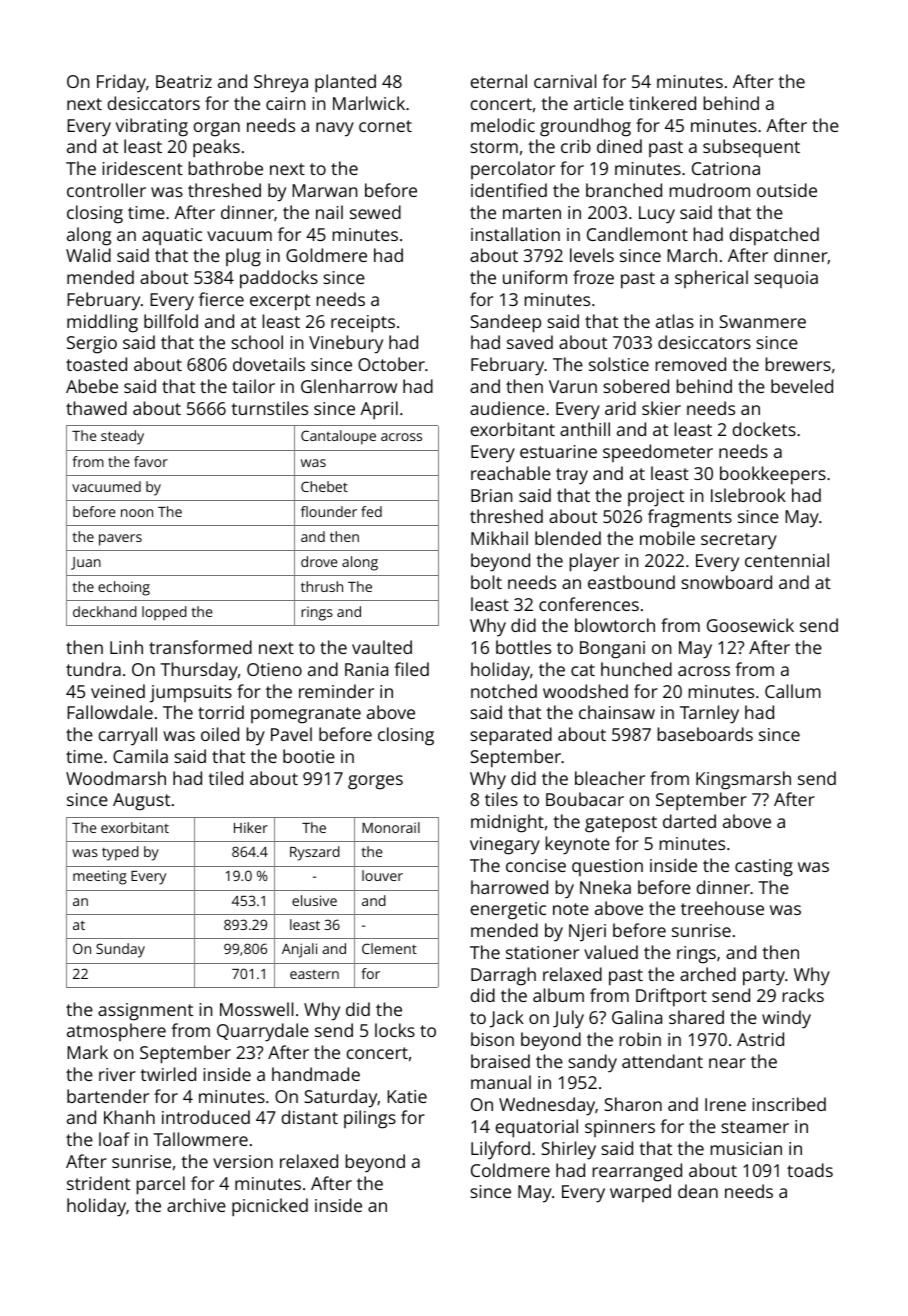  What do you see at coordinates (773, 475) in the screenshot?
I see `bookkeepers` at bounding box center [773, 475].
